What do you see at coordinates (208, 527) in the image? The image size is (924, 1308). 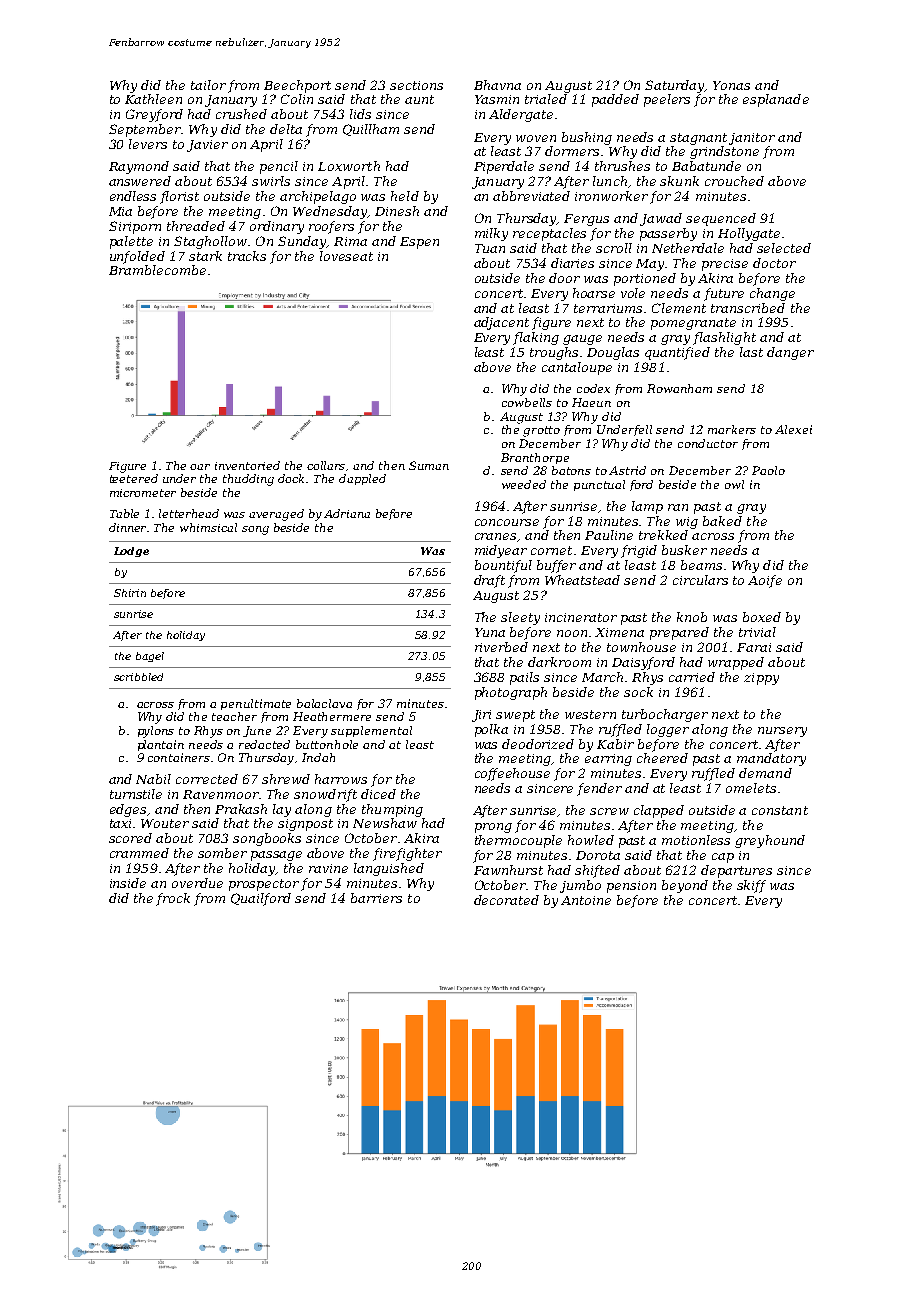 I see `whimsical` at bounding box center [208, 527].
